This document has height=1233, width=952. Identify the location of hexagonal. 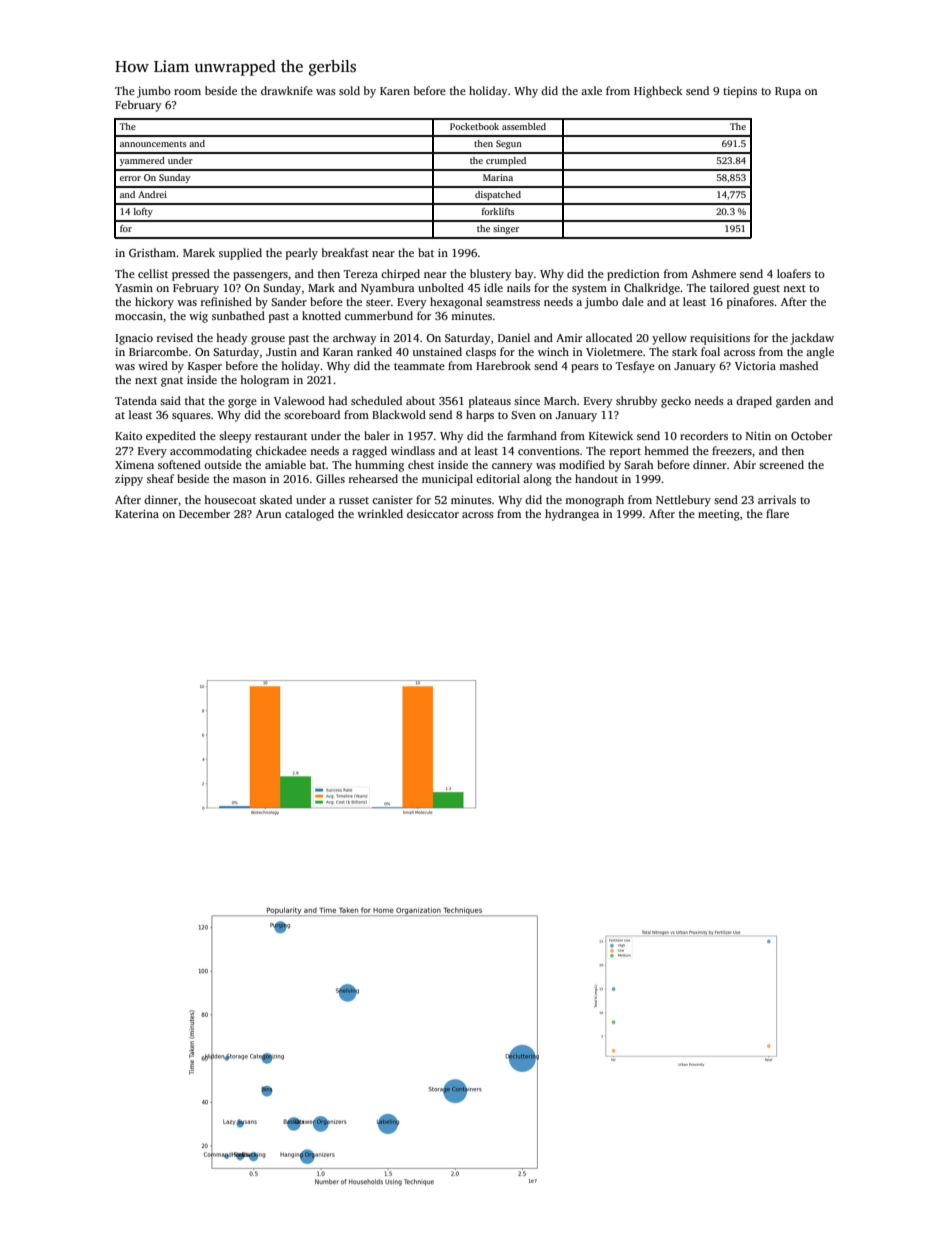
(456, 303).
